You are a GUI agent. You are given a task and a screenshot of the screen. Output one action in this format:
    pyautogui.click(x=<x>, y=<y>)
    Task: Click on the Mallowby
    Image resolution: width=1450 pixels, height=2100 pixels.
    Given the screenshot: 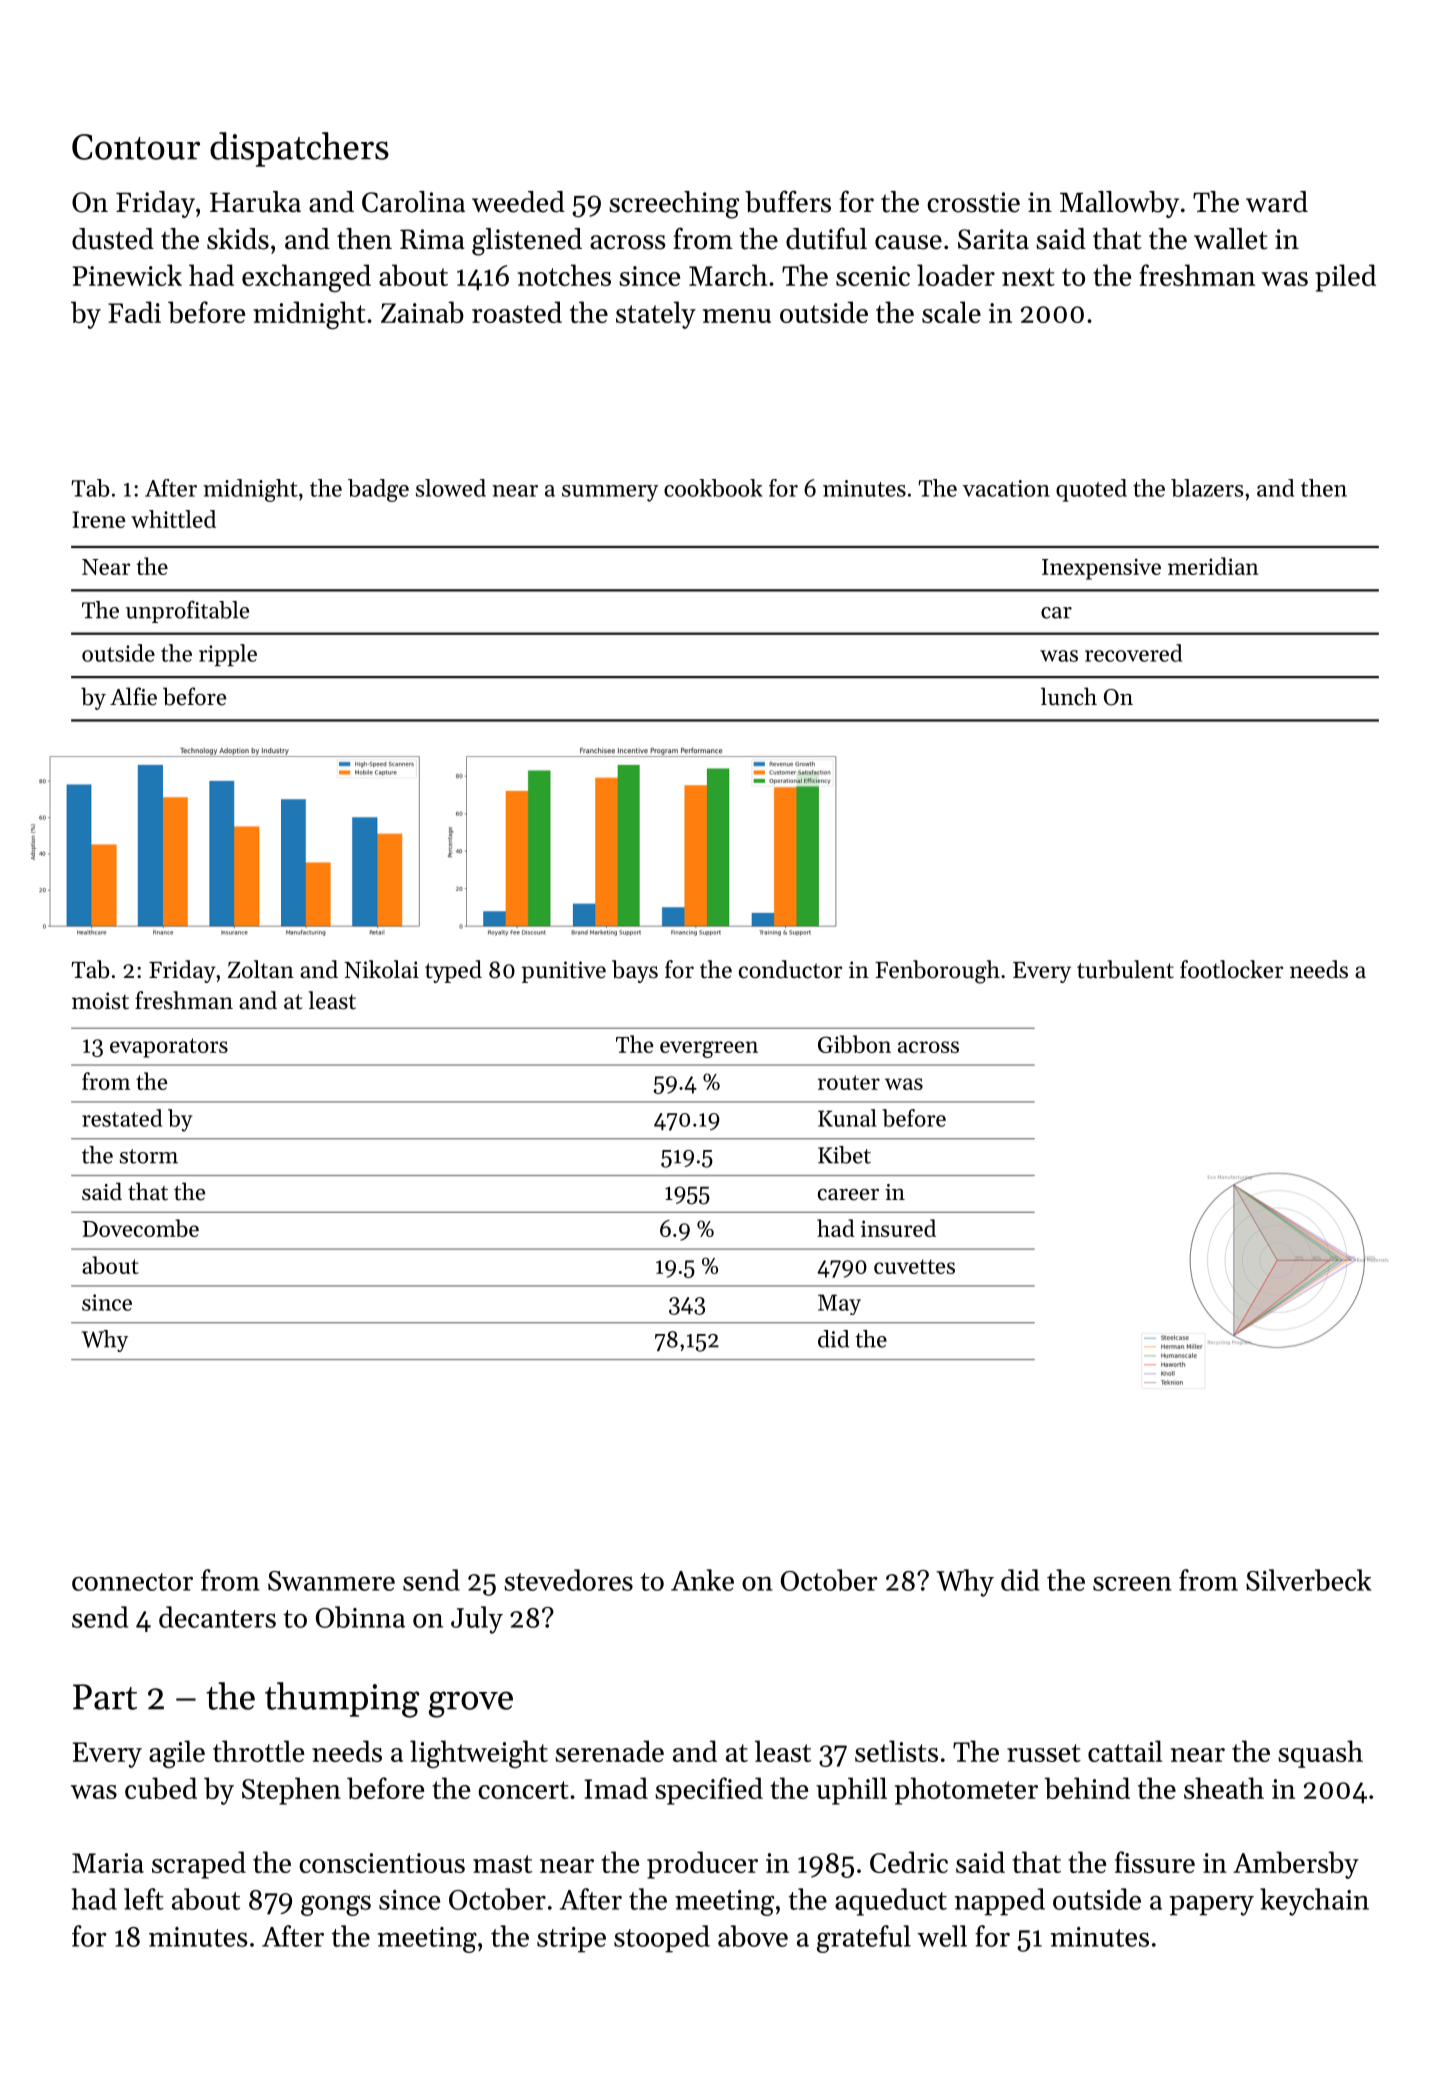 What is the action you would take?
    pyautogui.click(x=1119, y=204)
